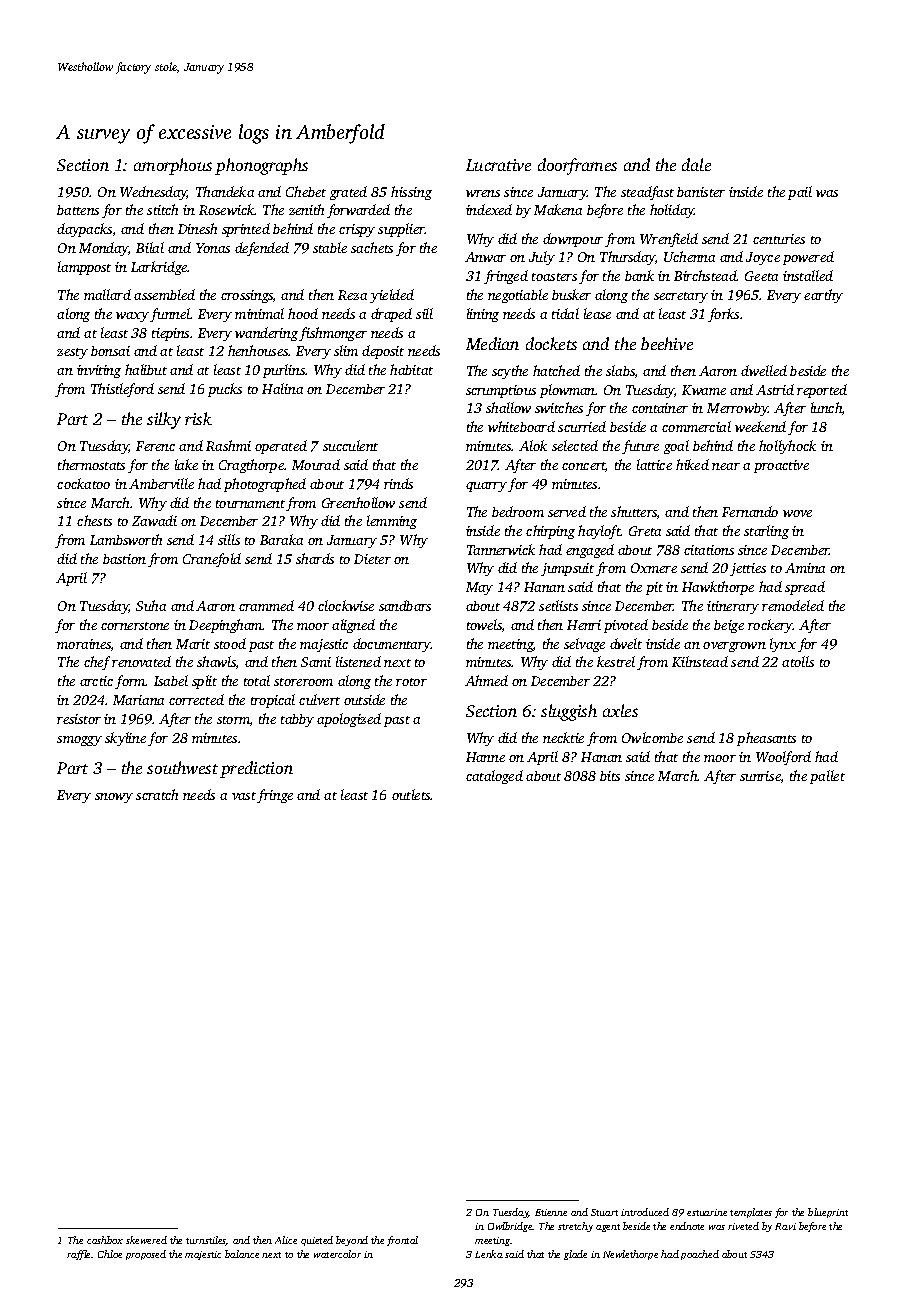  I want to click on Tannerwick, so click(501, 549).
